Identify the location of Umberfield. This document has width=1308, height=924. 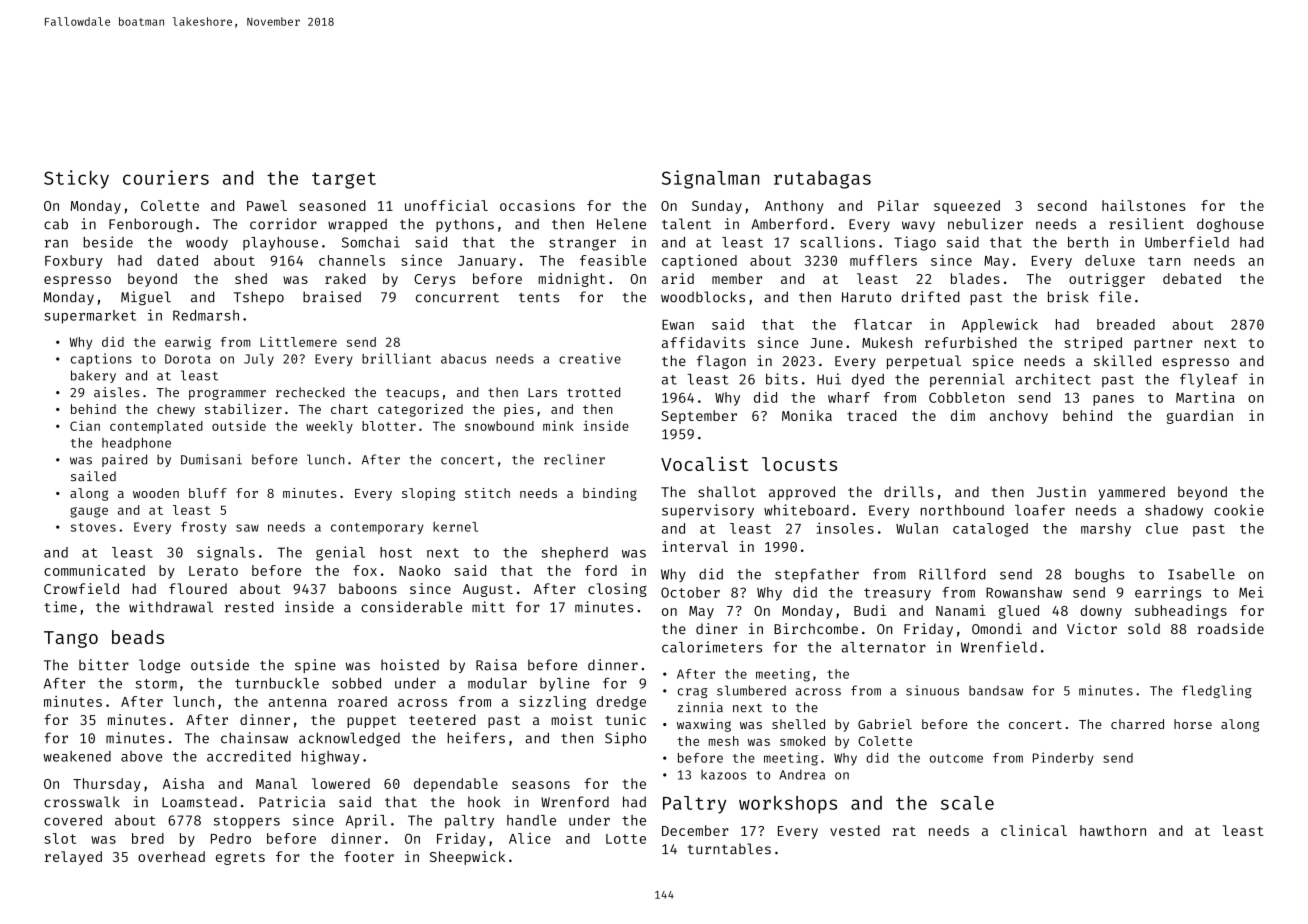
(1187, 242).
